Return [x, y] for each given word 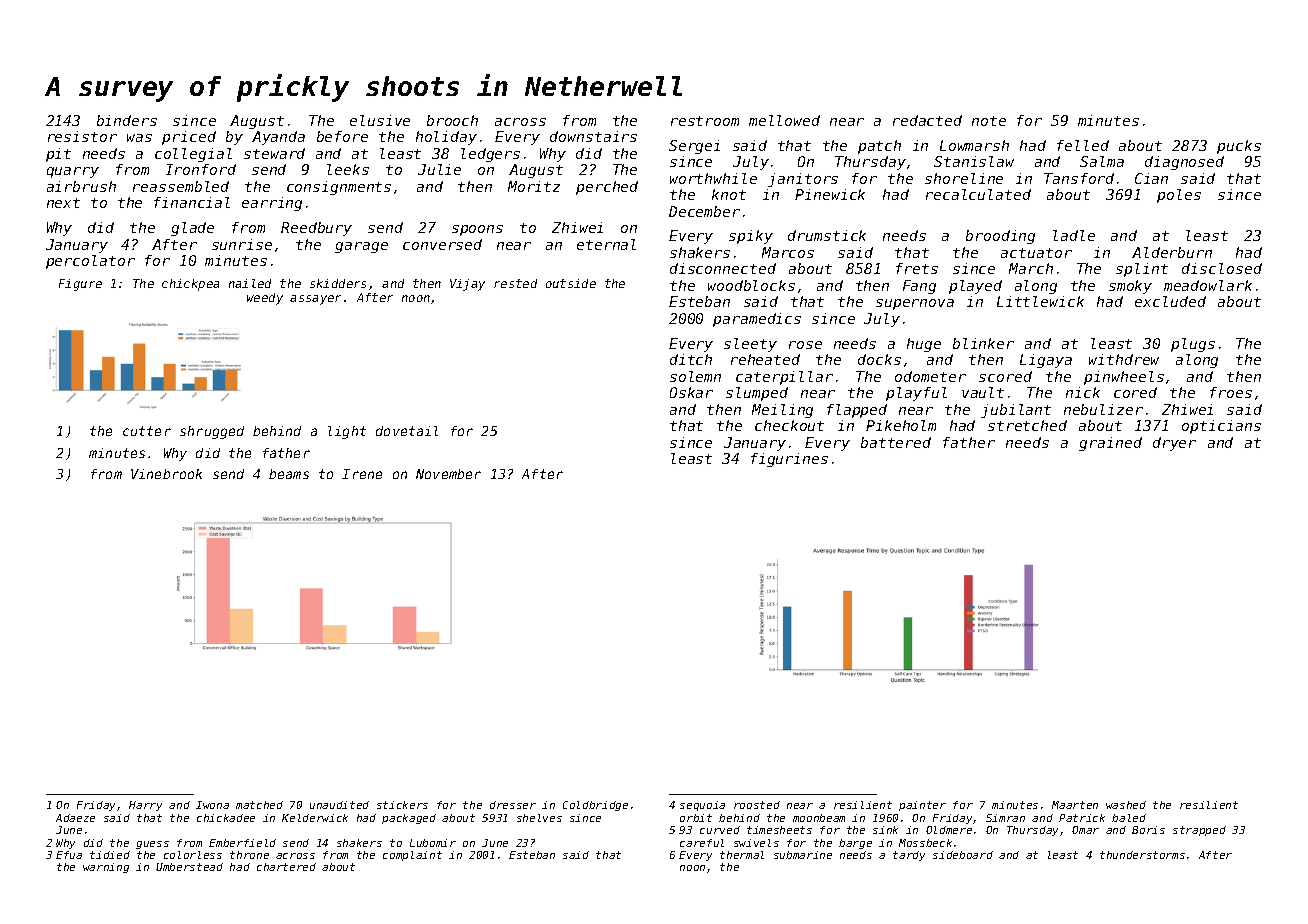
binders [127, 120]
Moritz [534, 186]
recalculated [978, 194]
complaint [412, 856]
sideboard [963, 855]
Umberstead [189, 867]
